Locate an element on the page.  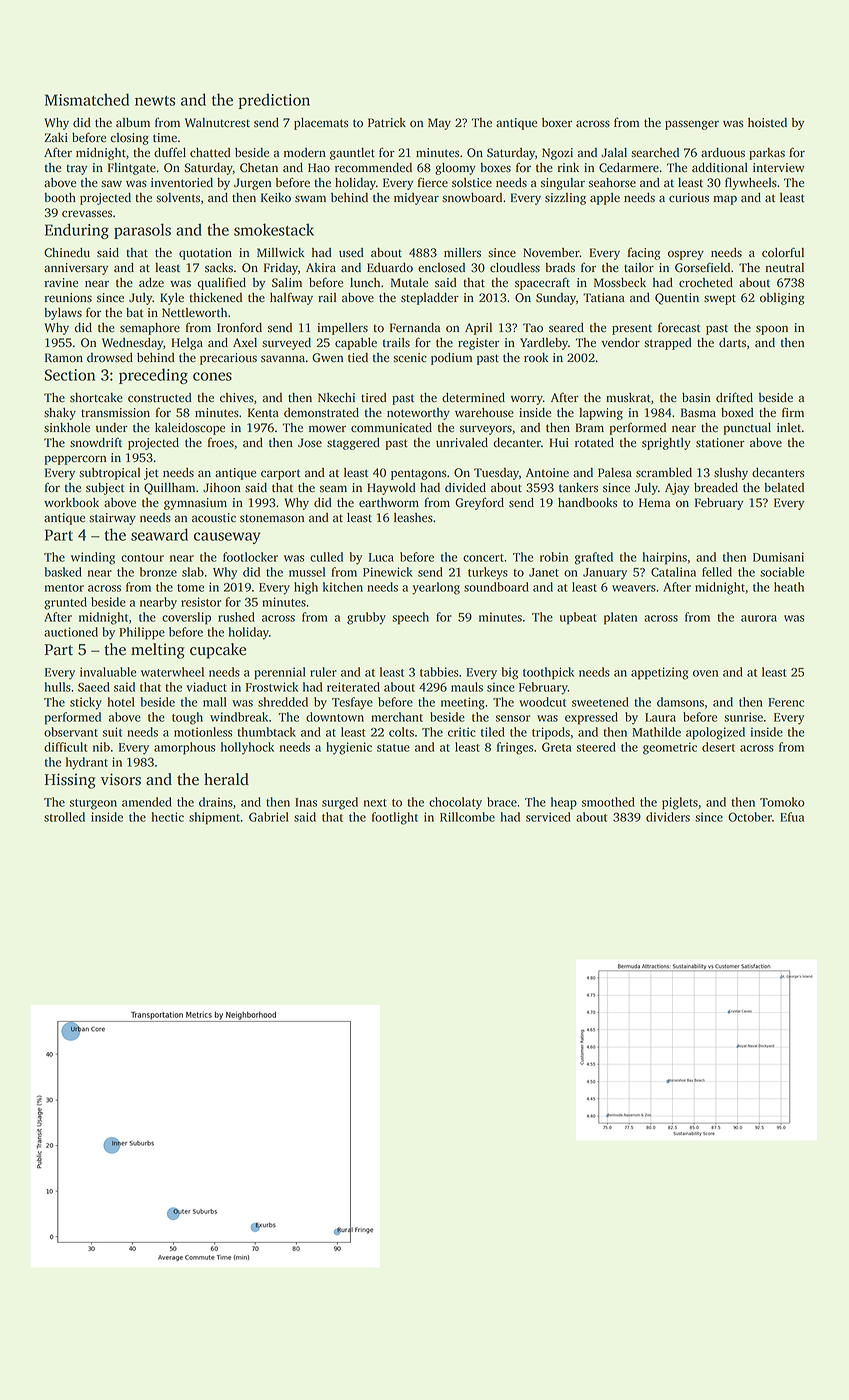
stepladder is located at coordinates (430, 298).
